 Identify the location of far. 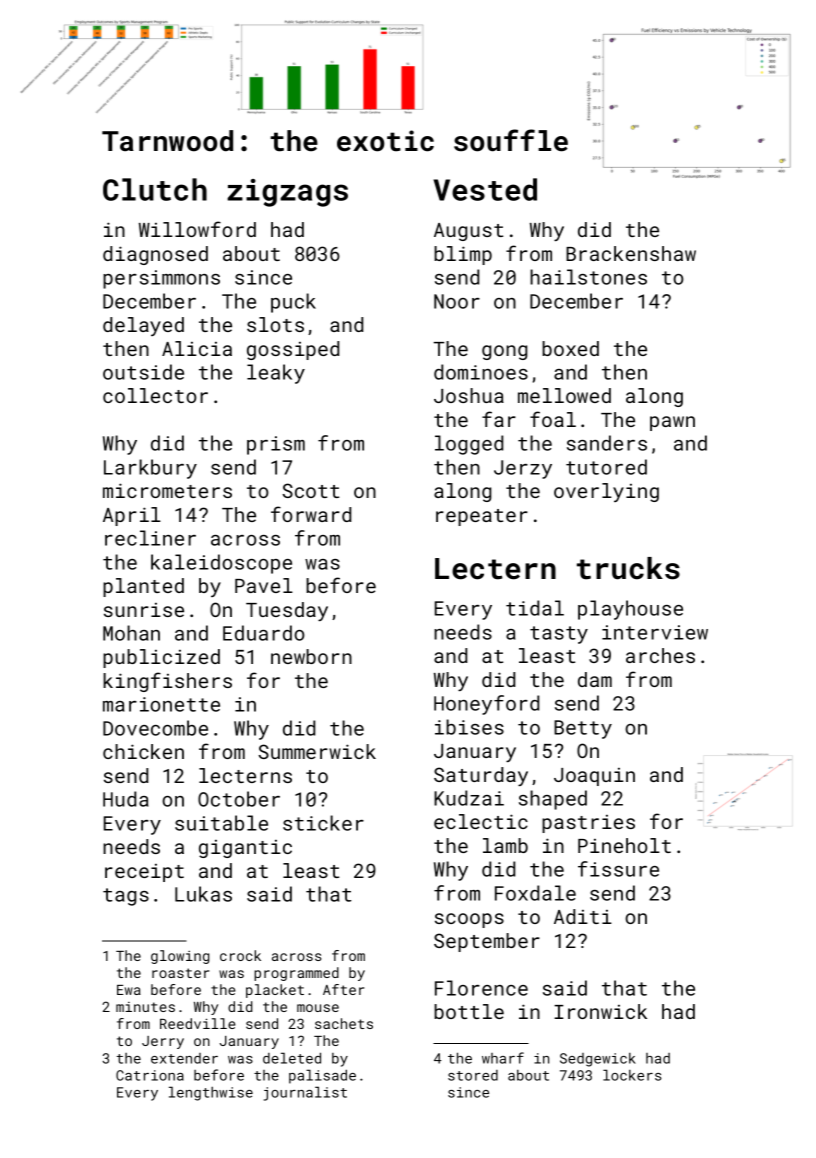
(499, 419).
